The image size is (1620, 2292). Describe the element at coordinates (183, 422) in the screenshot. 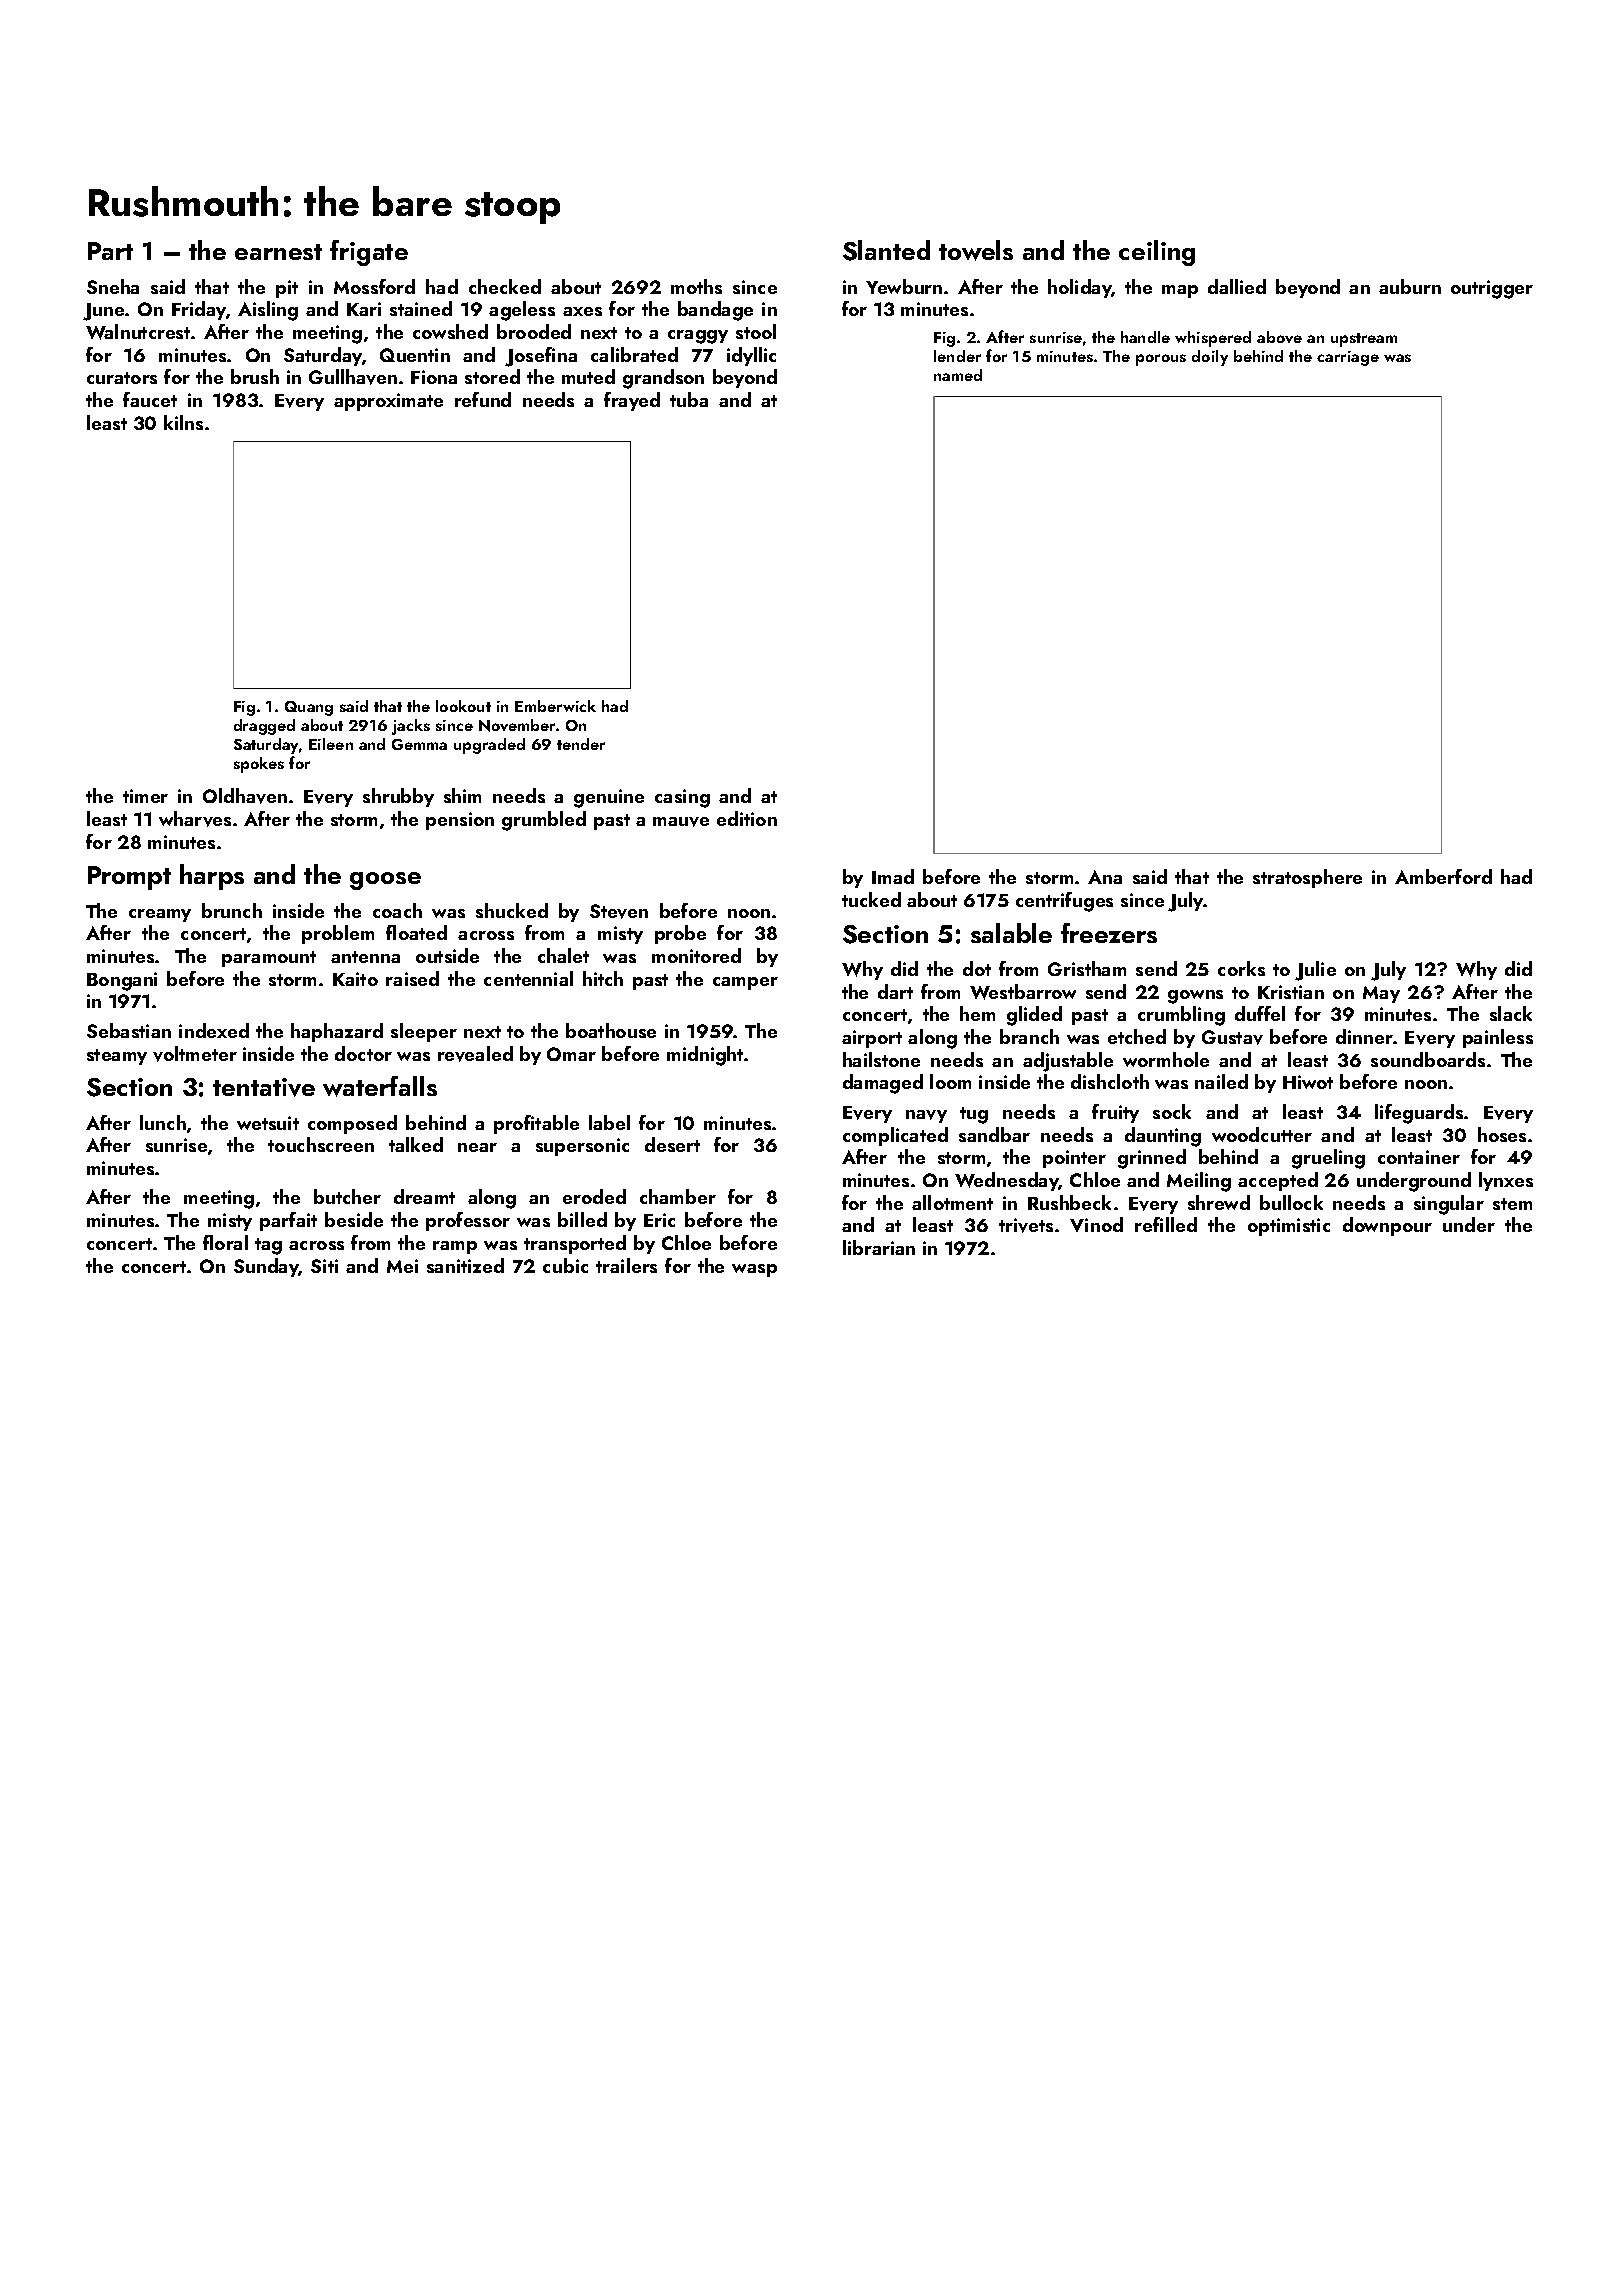

I see `kilns` at that location.
